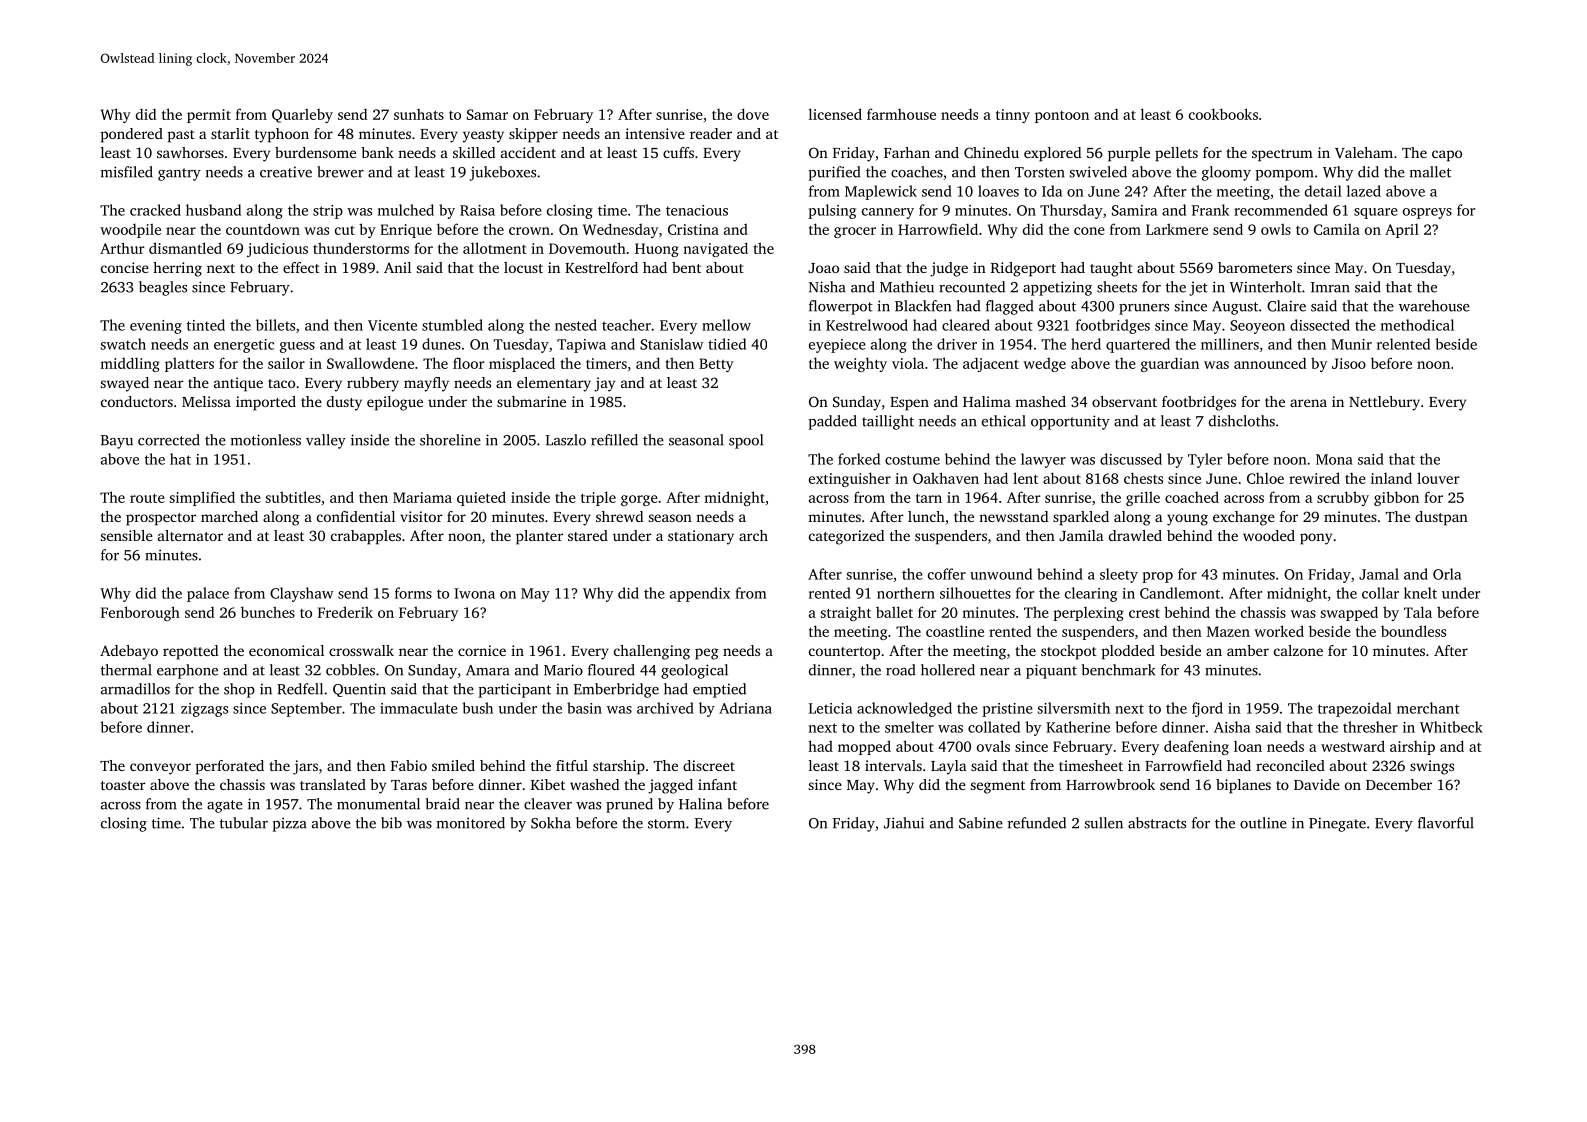 This screenshot has width=1587, height=1122. I want to click on Katherine, so click(1078, 727).
